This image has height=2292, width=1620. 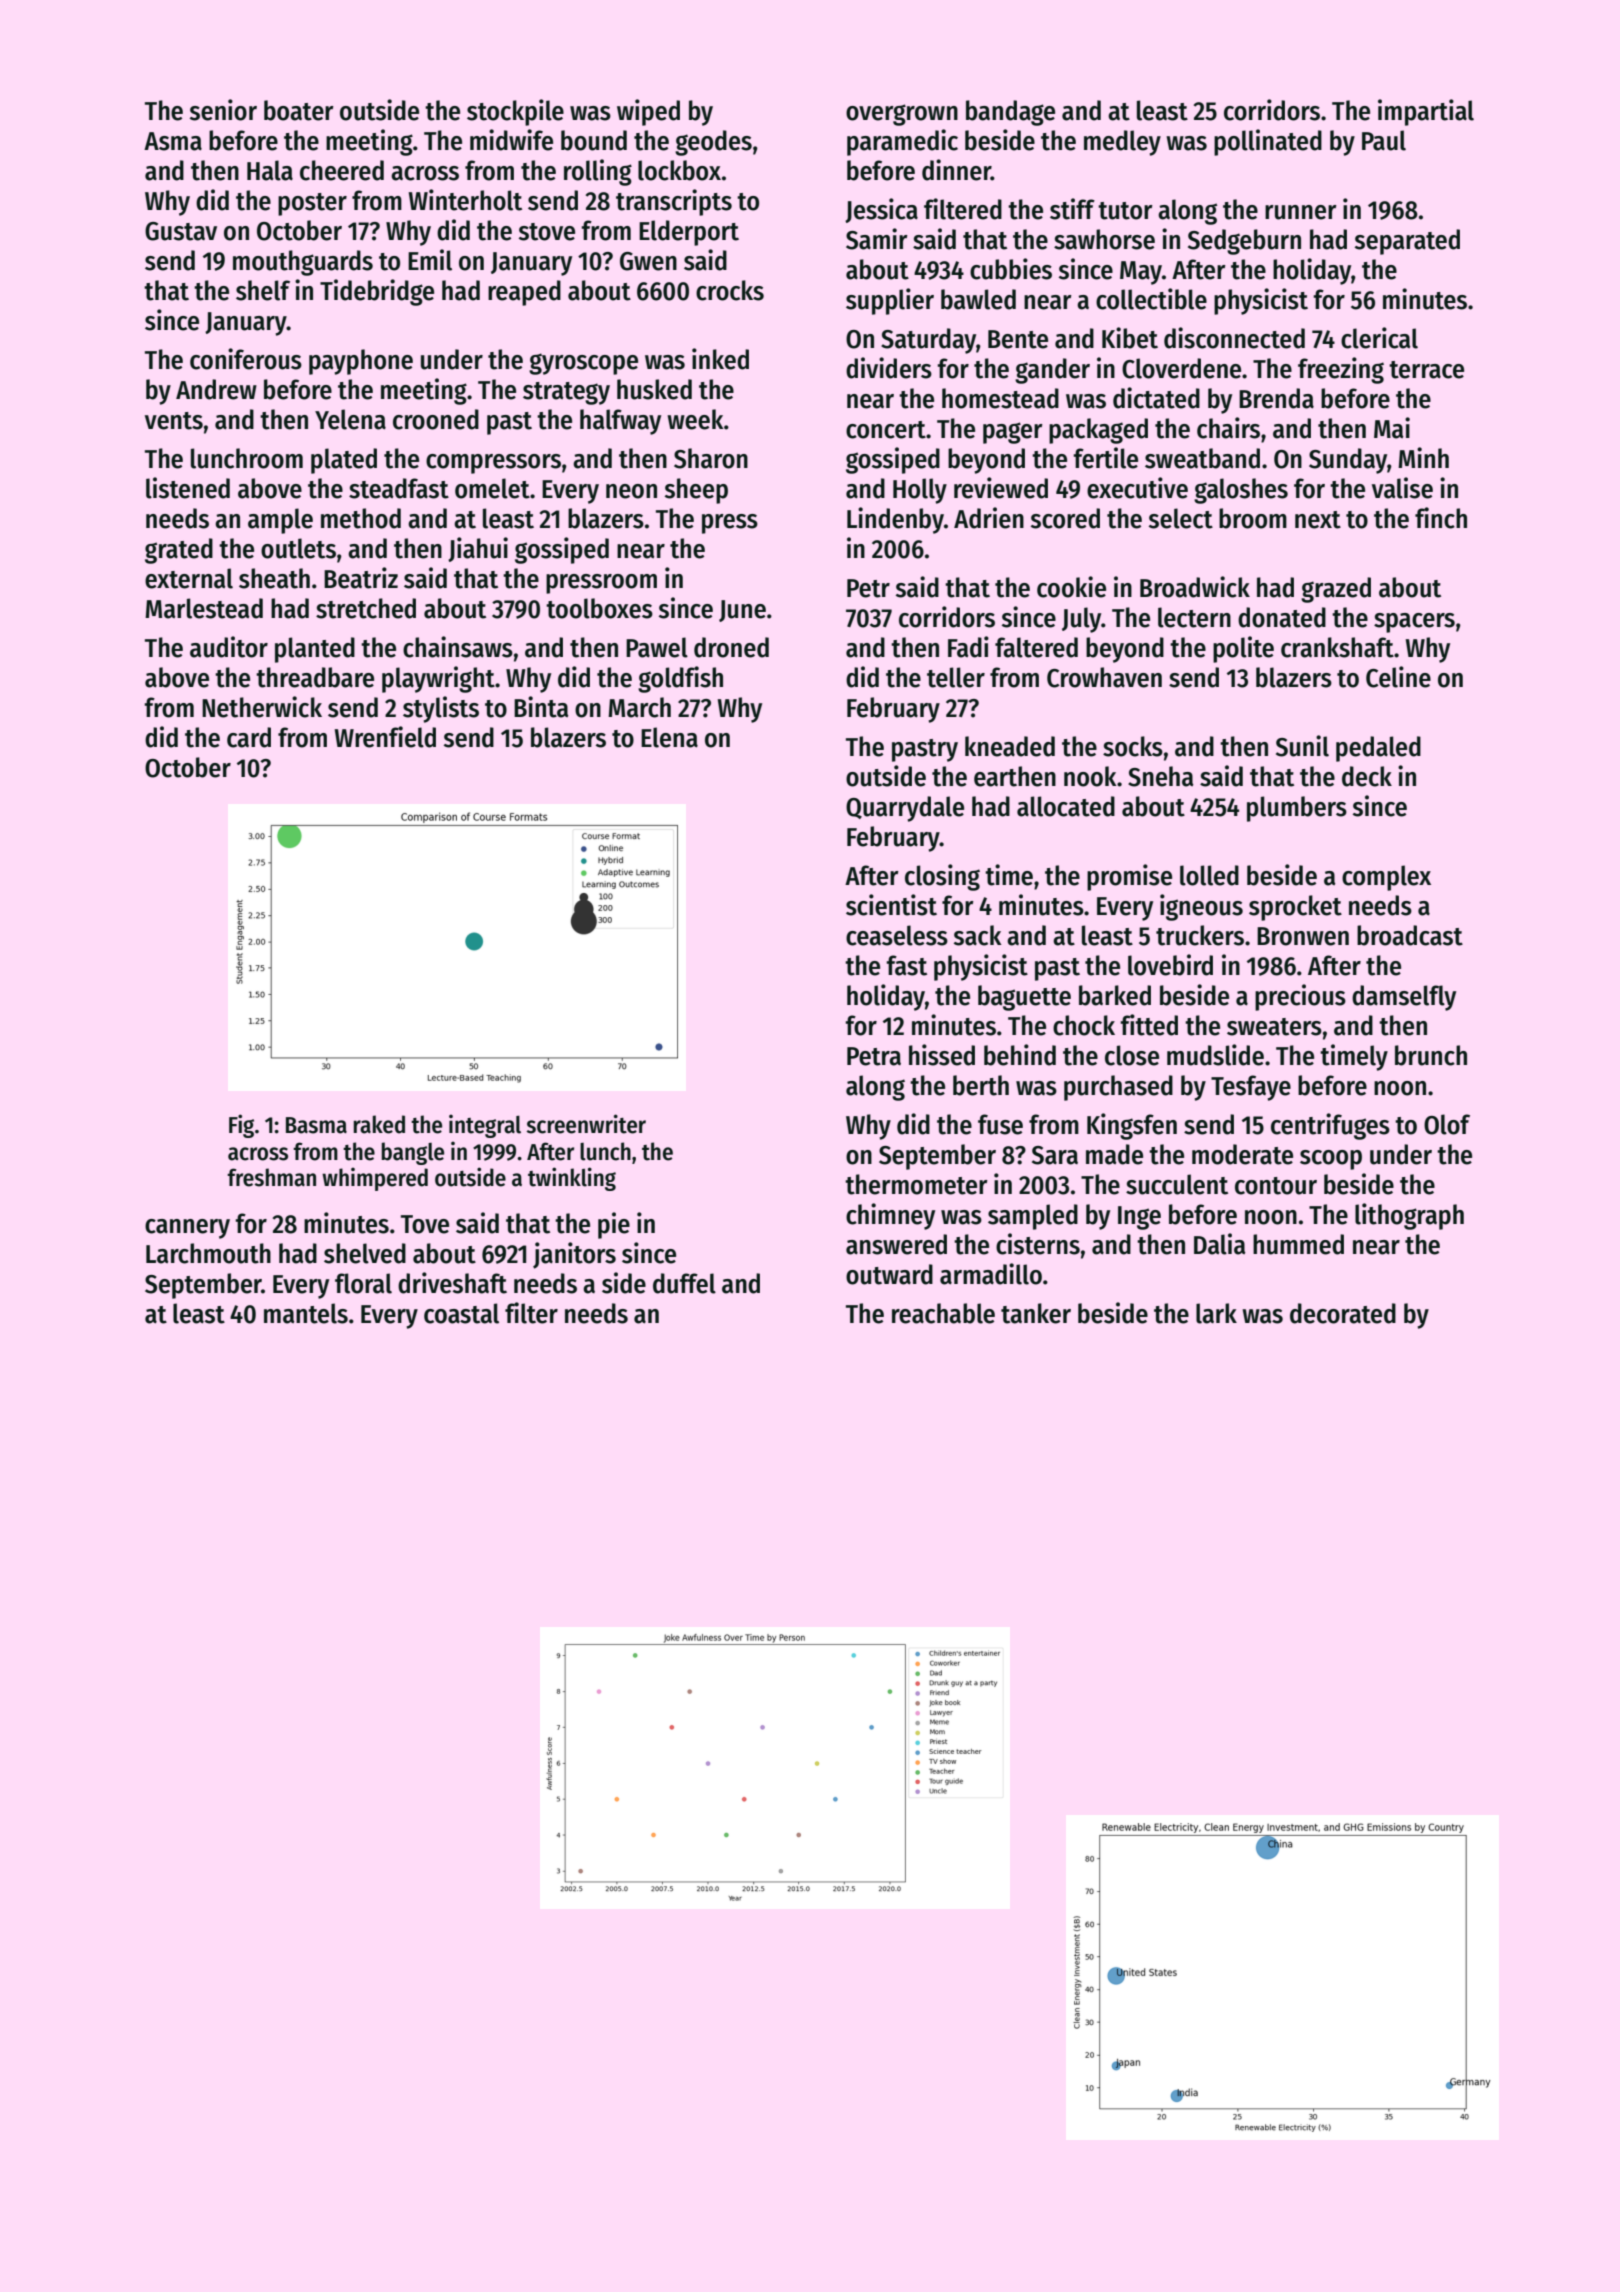 What do you see at coordinates (1426, 112) in the image?
I see `impartial` at bounding box center [1426, 112].
